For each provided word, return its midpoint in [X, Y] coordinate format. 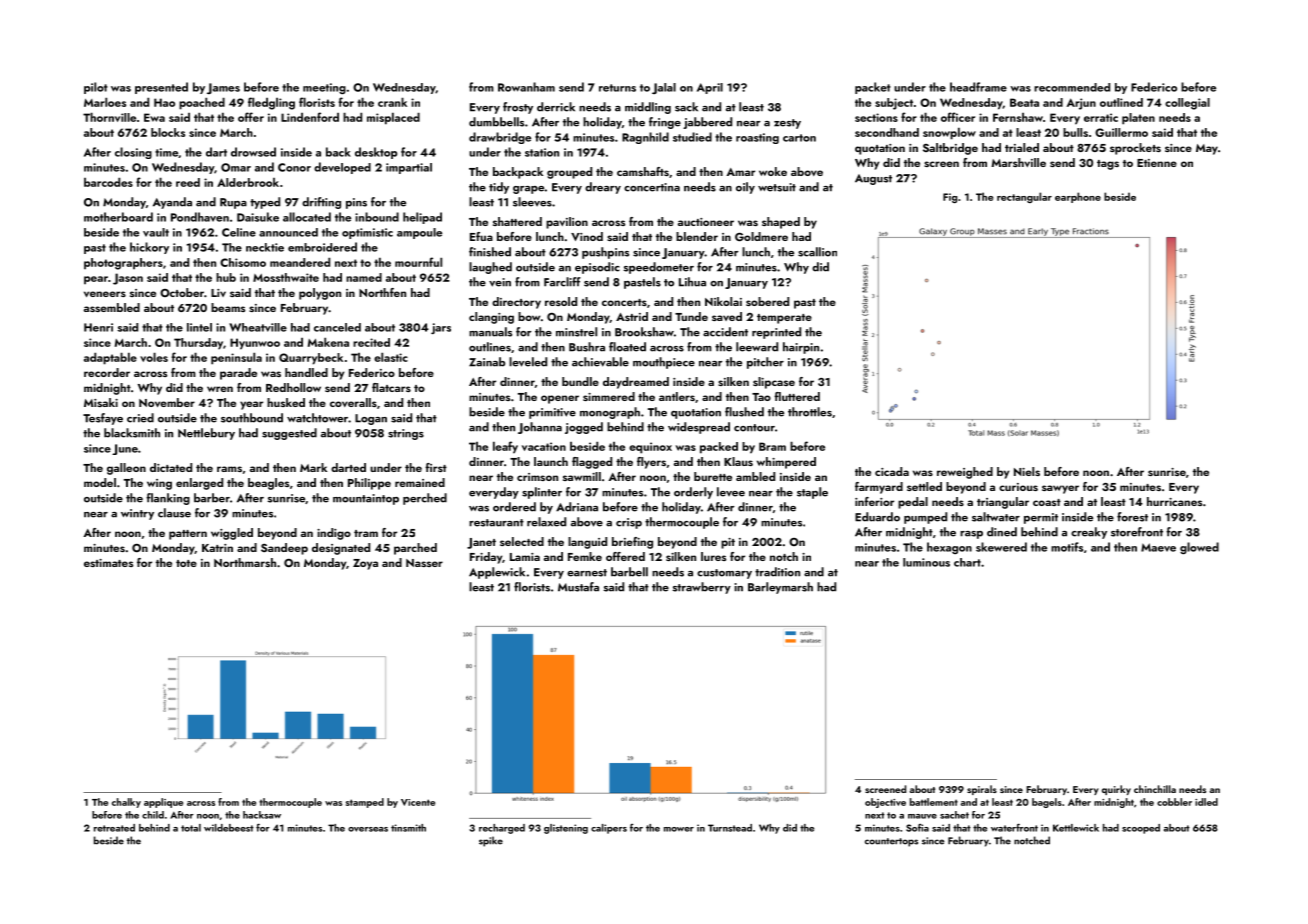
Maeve [1158, 547]
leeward [757, 347]
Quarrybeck [311, 359]
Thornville [109, 117]
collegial [1187, 104]
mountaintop [366, 499]
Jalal [664, 88]
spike [491, 841]
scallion [817, 252]
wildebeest [229, 828]
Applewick [497, 573]
